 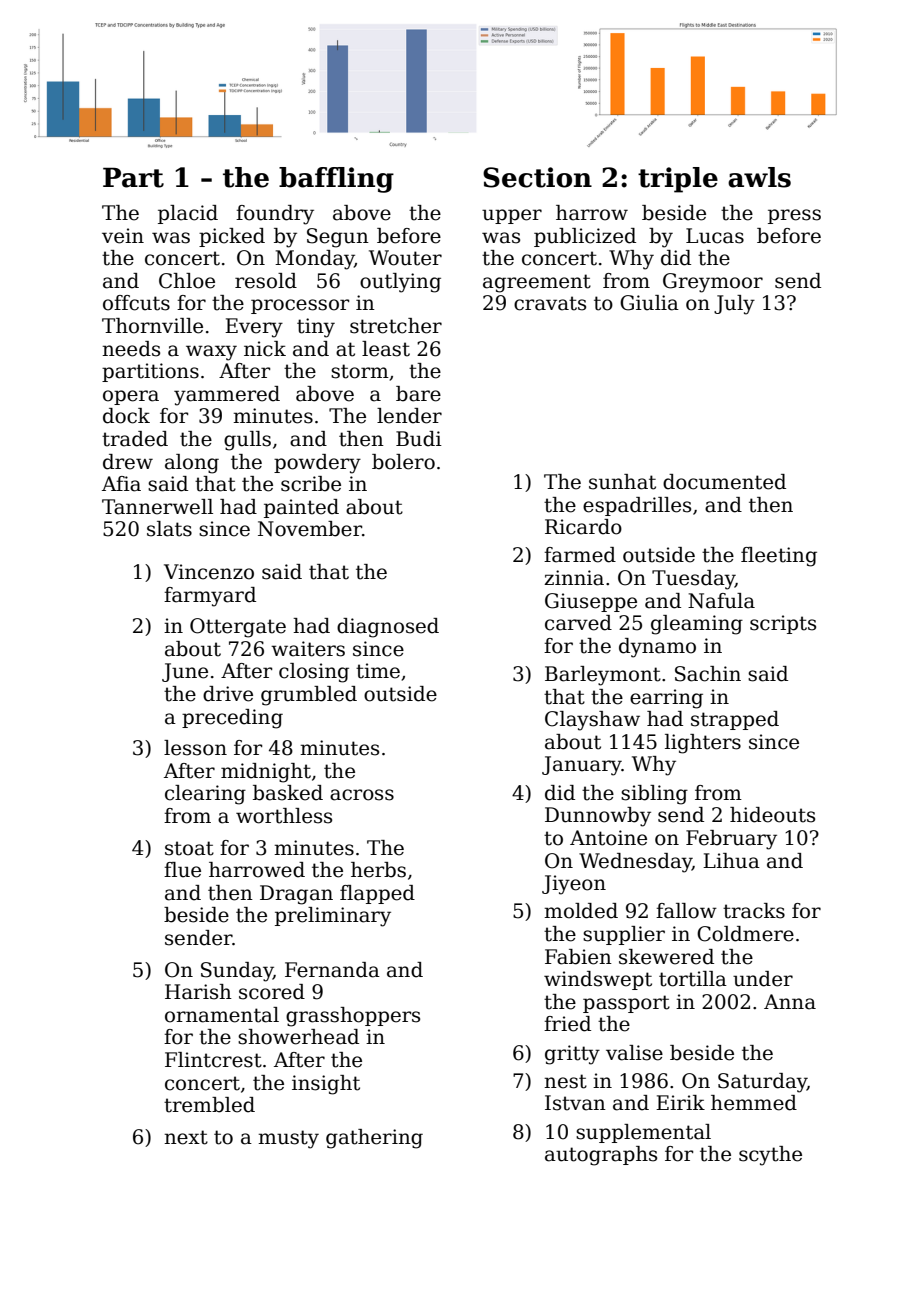 I want to click on baffling, so click(x=336, y=180).
